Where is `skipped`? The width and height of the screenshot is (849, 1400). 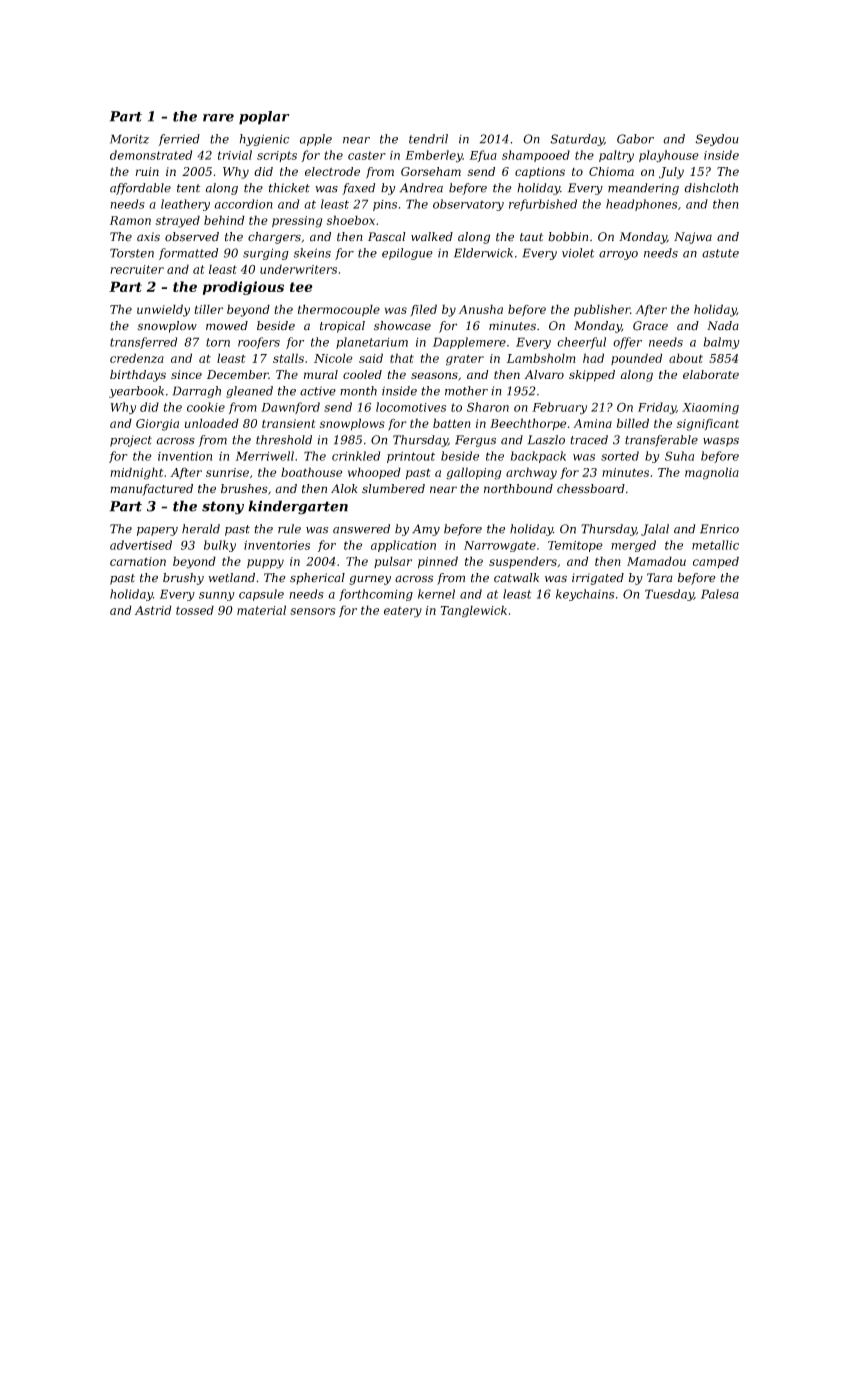
skipped is located at coordinates (592, 376).
